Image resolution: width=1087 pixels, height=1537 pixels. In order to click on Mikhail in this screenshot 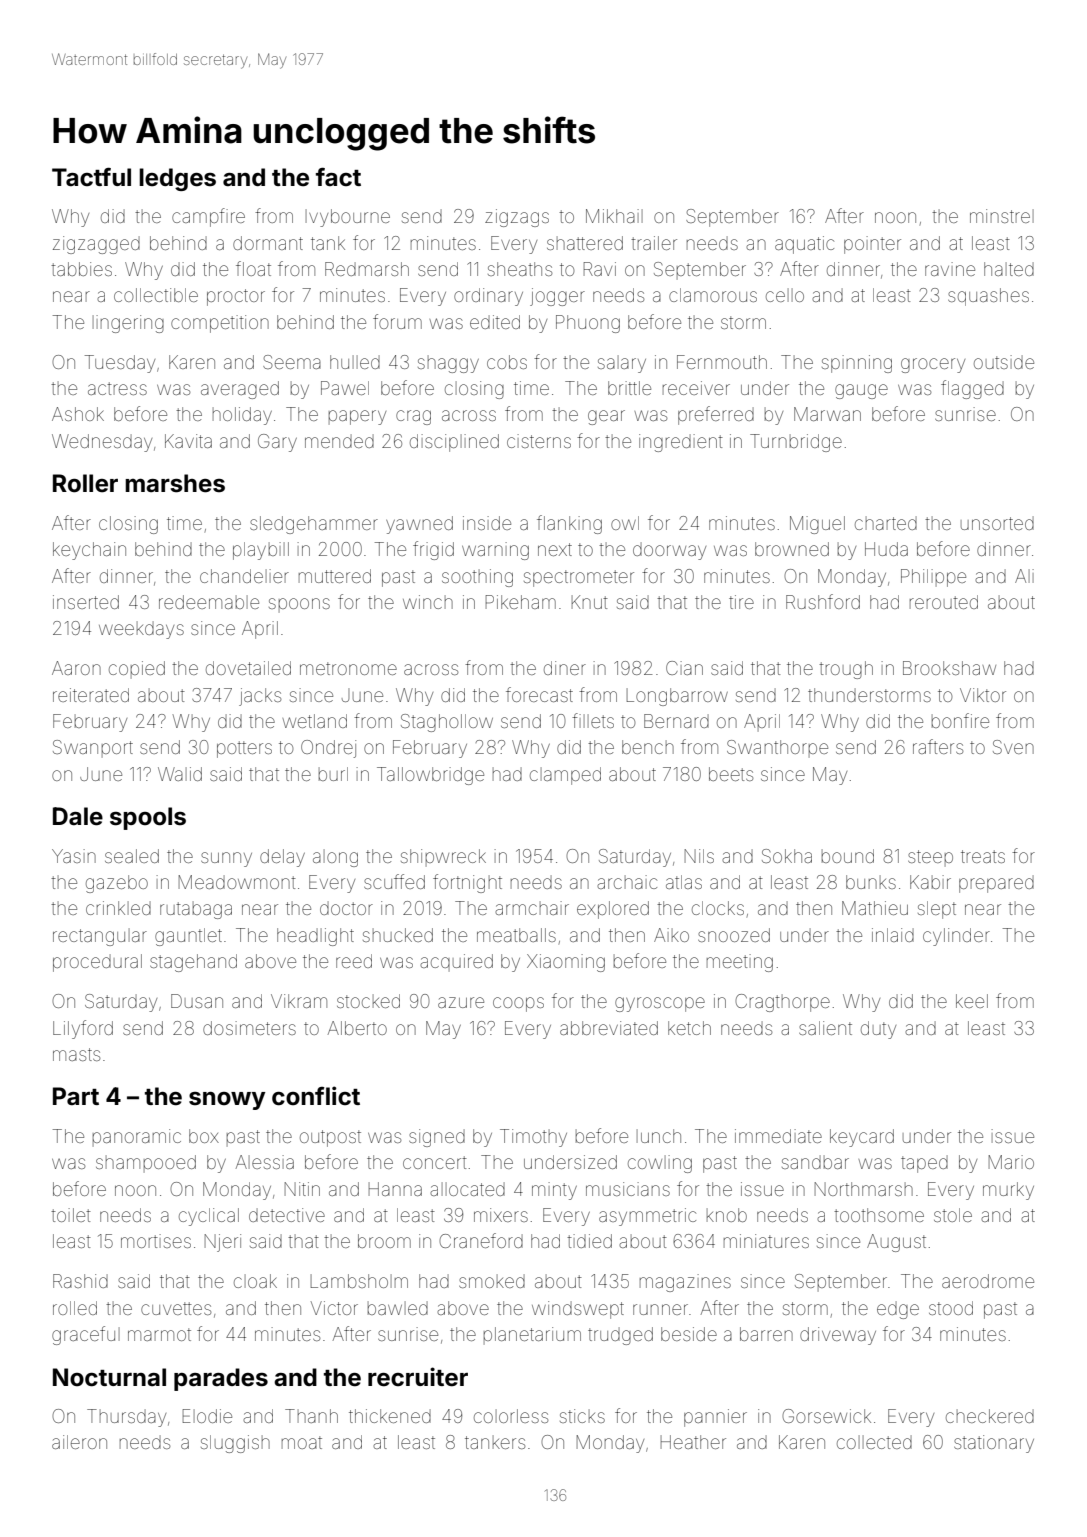, I will do `click(614, 216)`.
